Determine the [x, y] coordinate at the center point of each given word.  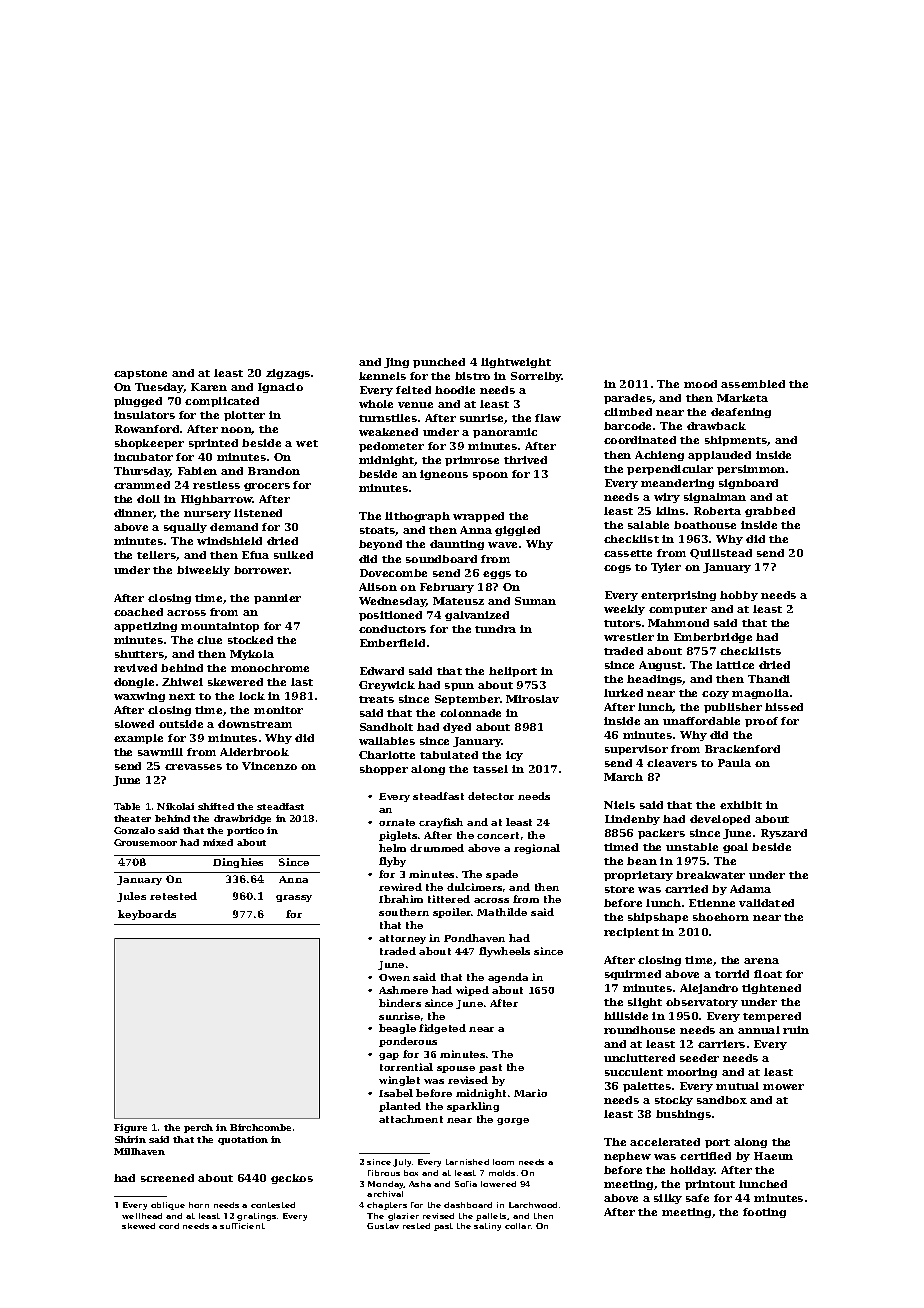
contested [273, 1205]
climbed [628, 412]
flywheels [504, 952]
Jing [396, 363]
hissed [784, 707]
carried [686, 889]
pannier [277, 599]
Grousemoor [145, 842]
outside [181, 724]
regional [537, 849]
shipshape [658, 918]
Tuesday [159, 388]
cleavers [672, 763]
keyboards [147, 915]
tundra [495, 629]
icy [514, 756]
